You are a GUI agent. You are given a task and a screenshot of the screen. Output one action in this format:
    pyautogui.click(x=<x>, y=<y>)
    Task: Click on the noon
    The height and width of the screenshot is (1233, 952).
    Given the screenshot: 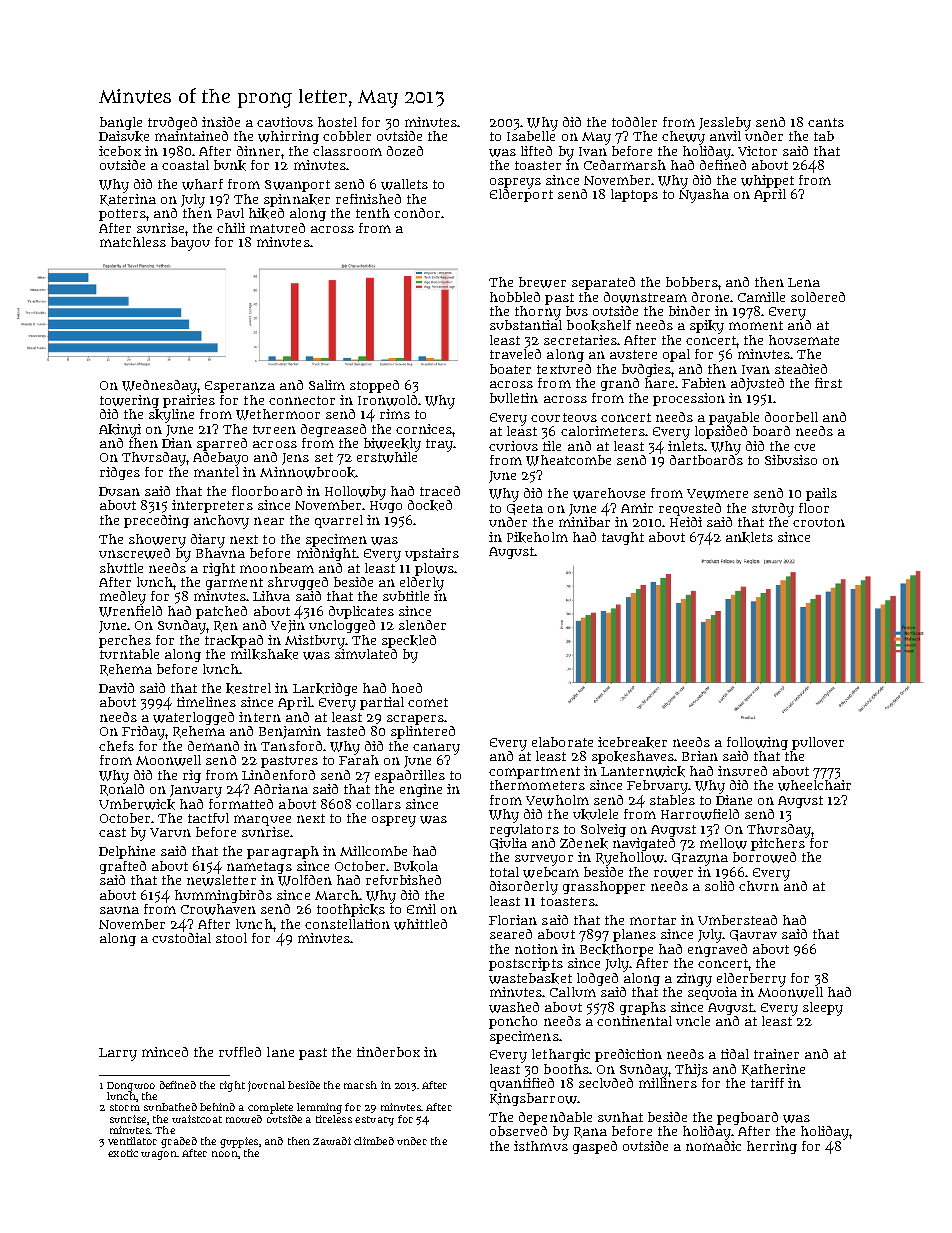 What is the action you would take?
    pyautogui.click(x=225, y=1154)
